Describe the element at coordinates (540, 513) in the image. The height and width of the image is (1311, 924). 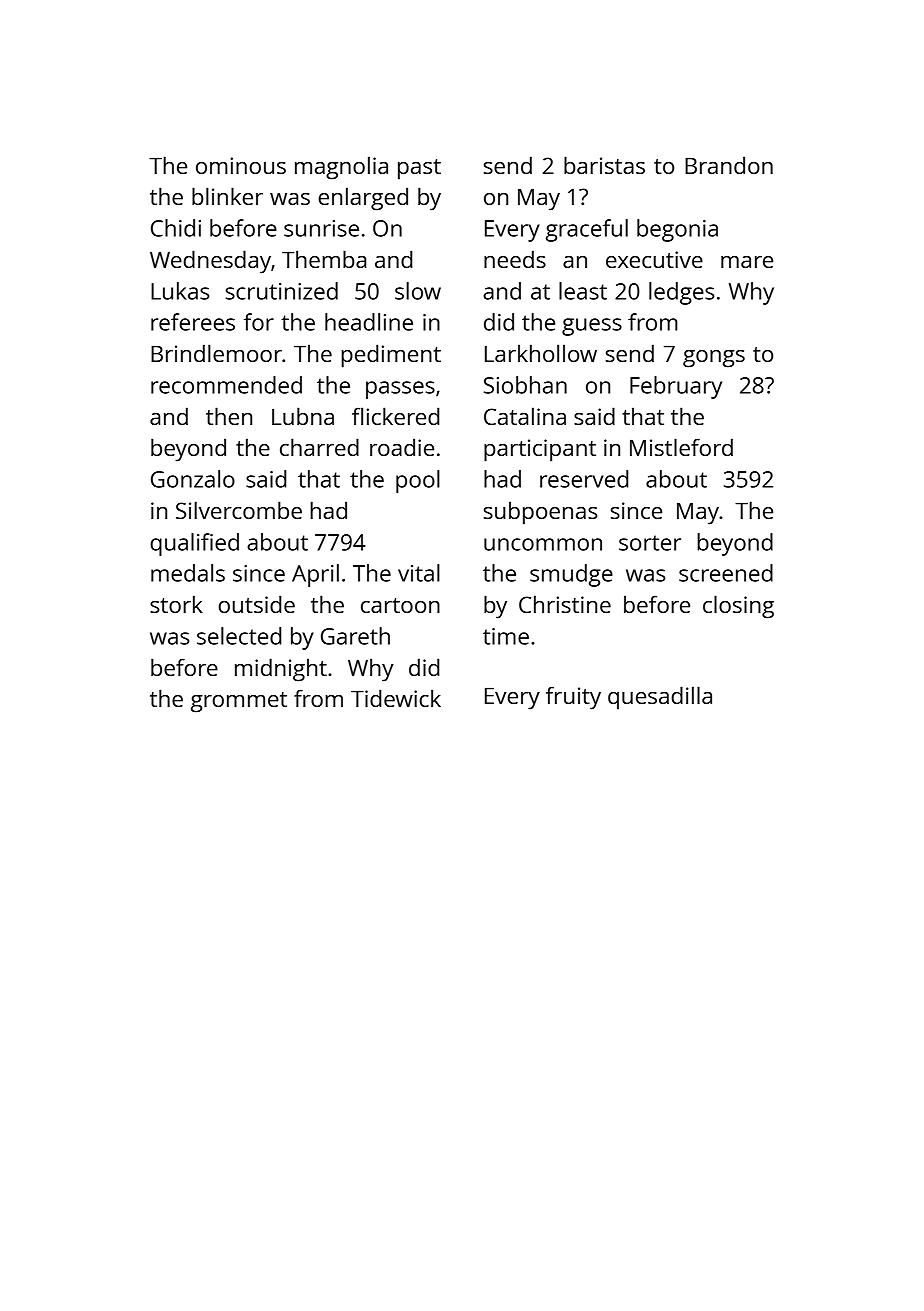
I see `subpoenas` at that location.
